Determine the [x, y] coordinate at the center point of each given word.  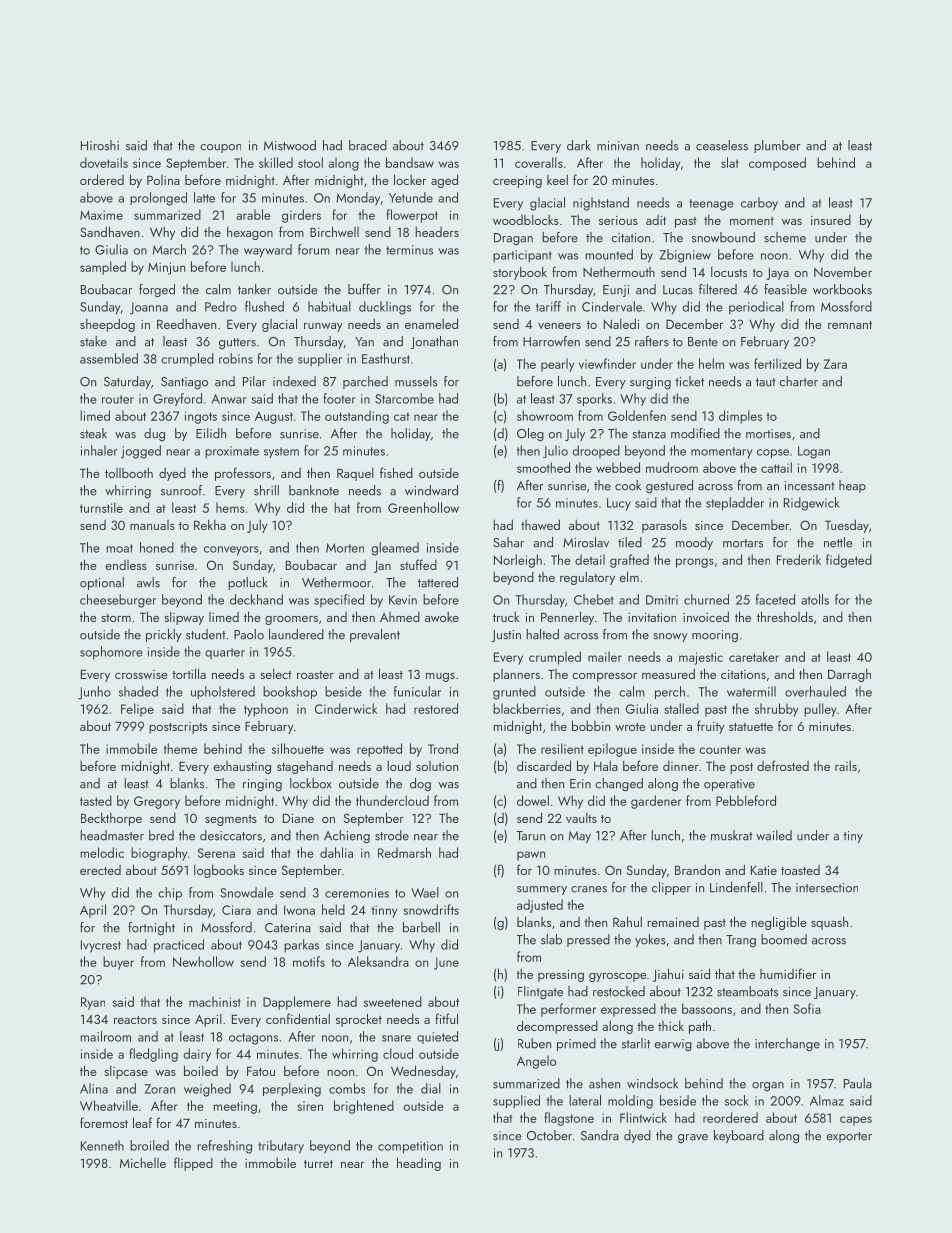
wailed [774, 835]
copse [773, 454]
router [118, 399]
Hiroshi [100, 145]
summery [542, 890]
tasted [96, 800]
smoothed [543, 467]
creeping [517, 182]
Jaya [777, 274]
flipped [193, 1164]
